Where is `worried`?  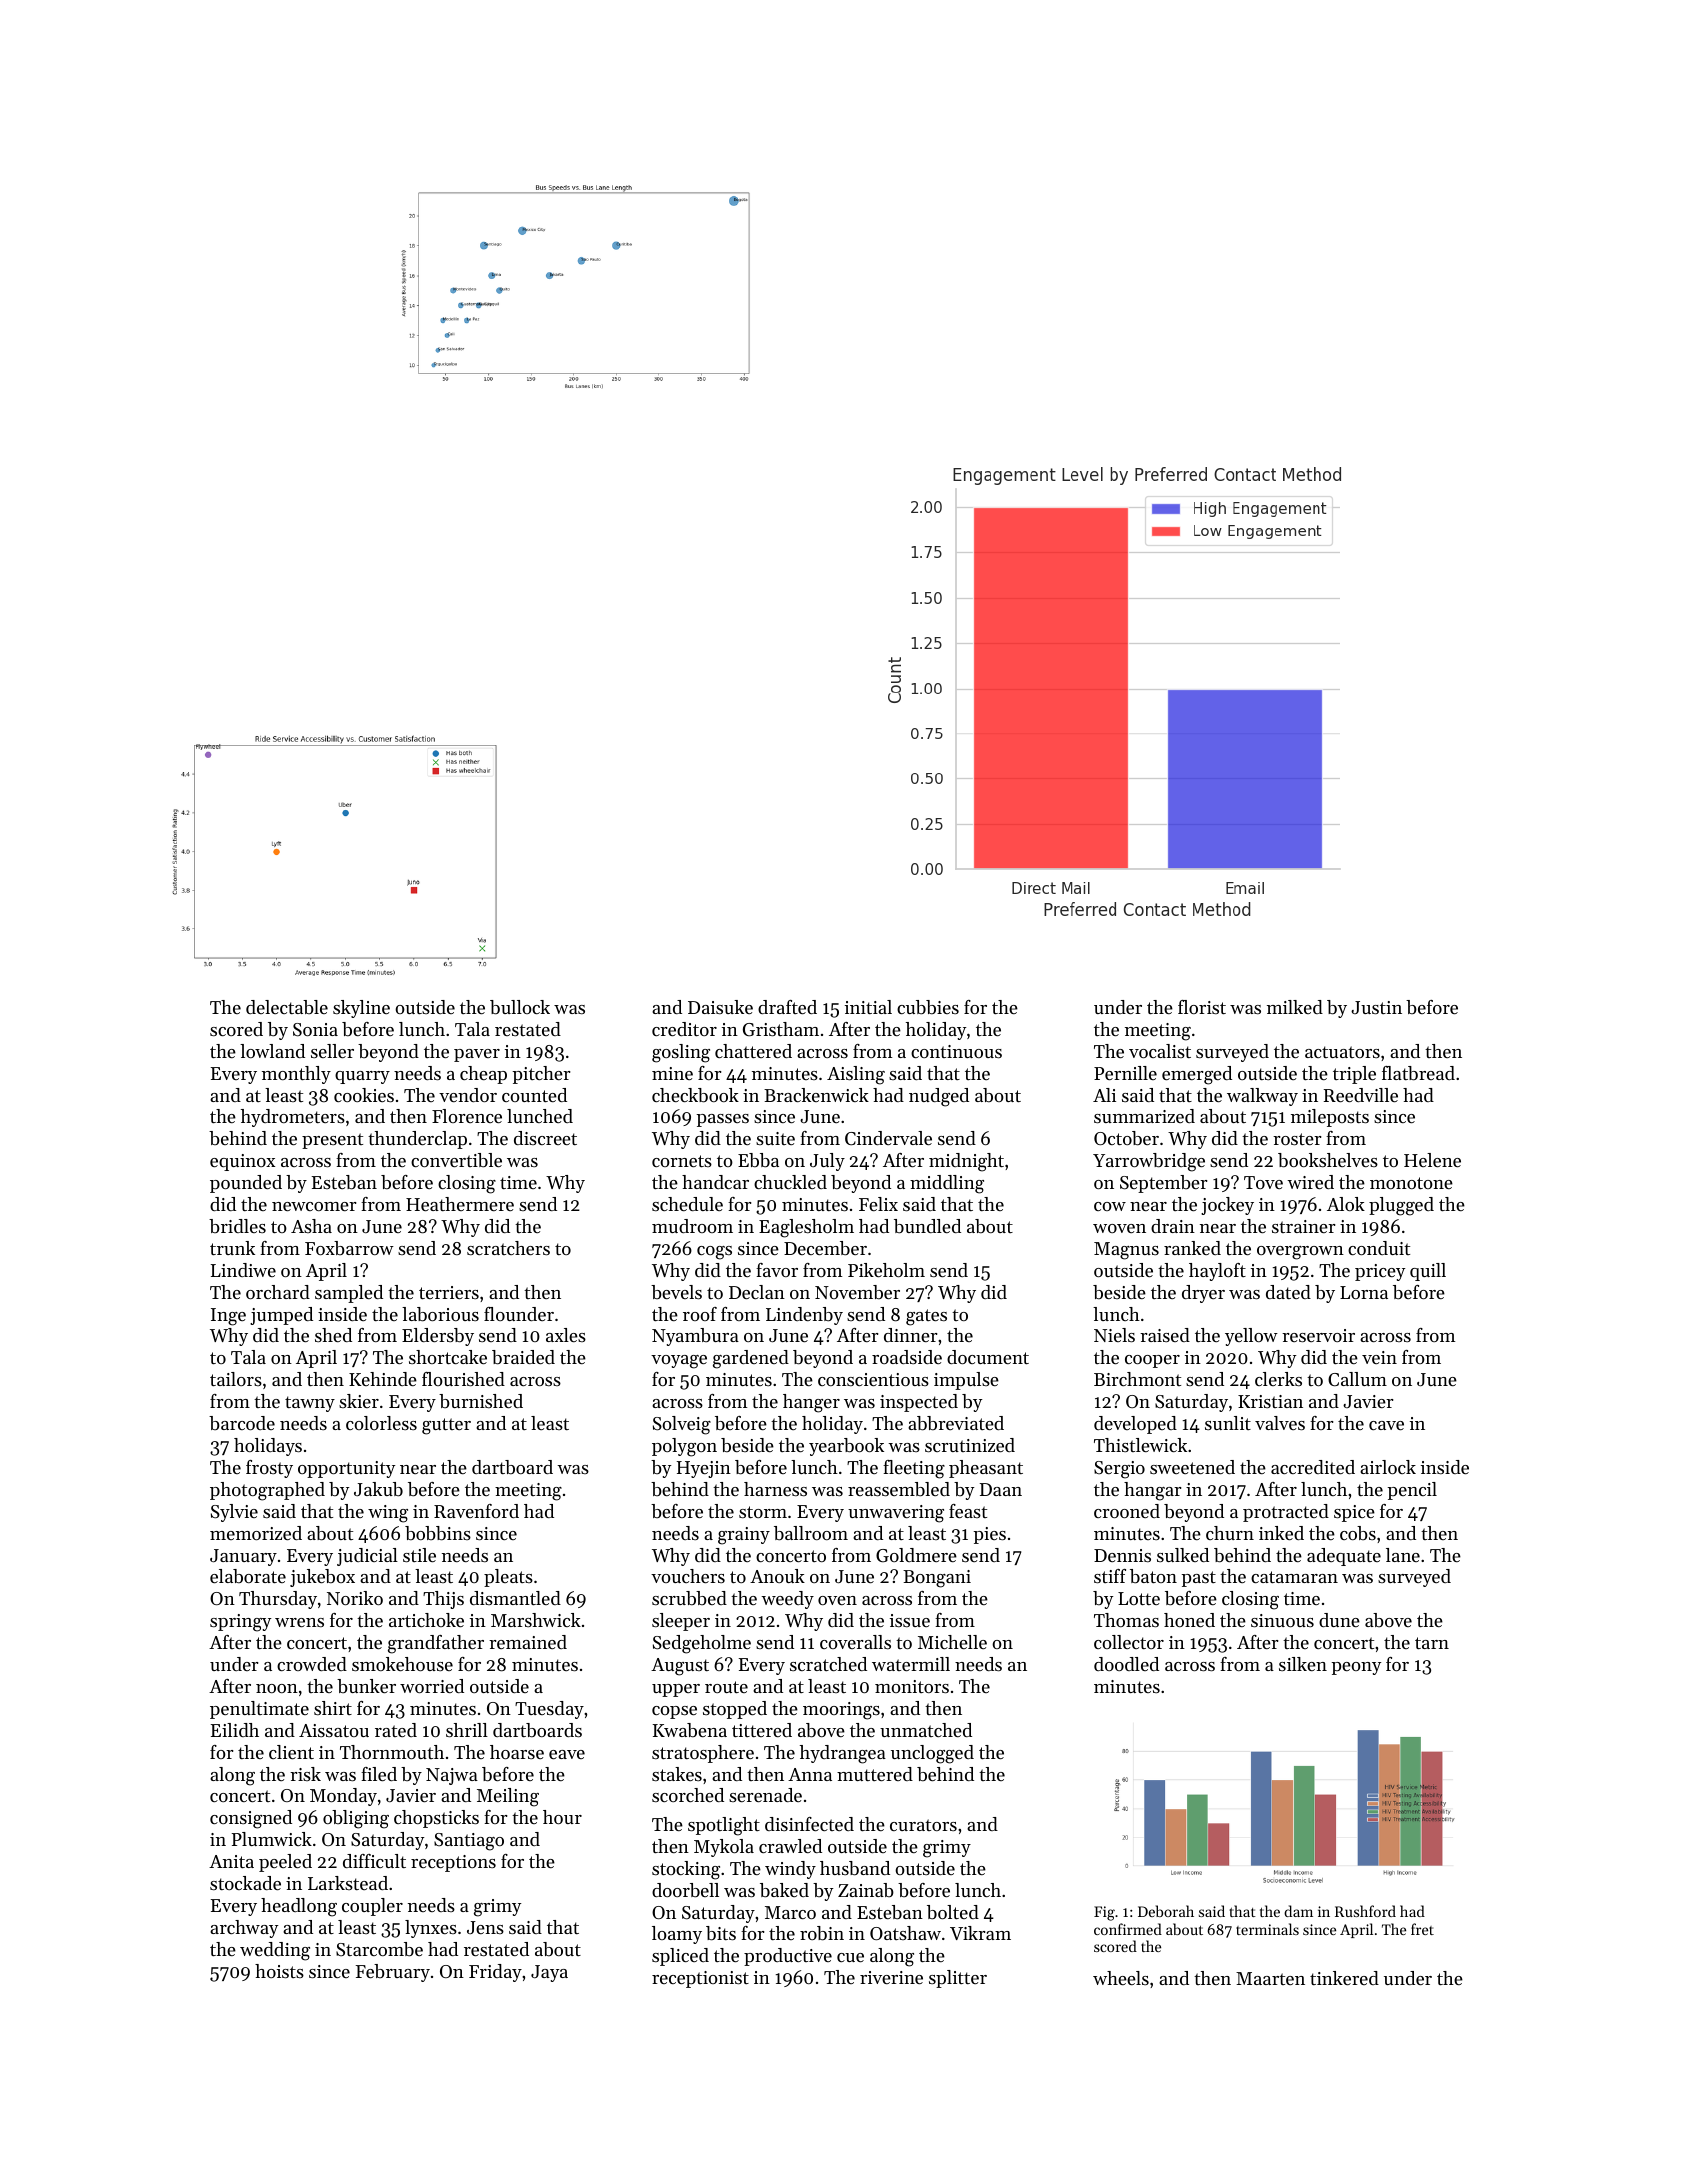
worried is located at coordinates (432, 1686).
